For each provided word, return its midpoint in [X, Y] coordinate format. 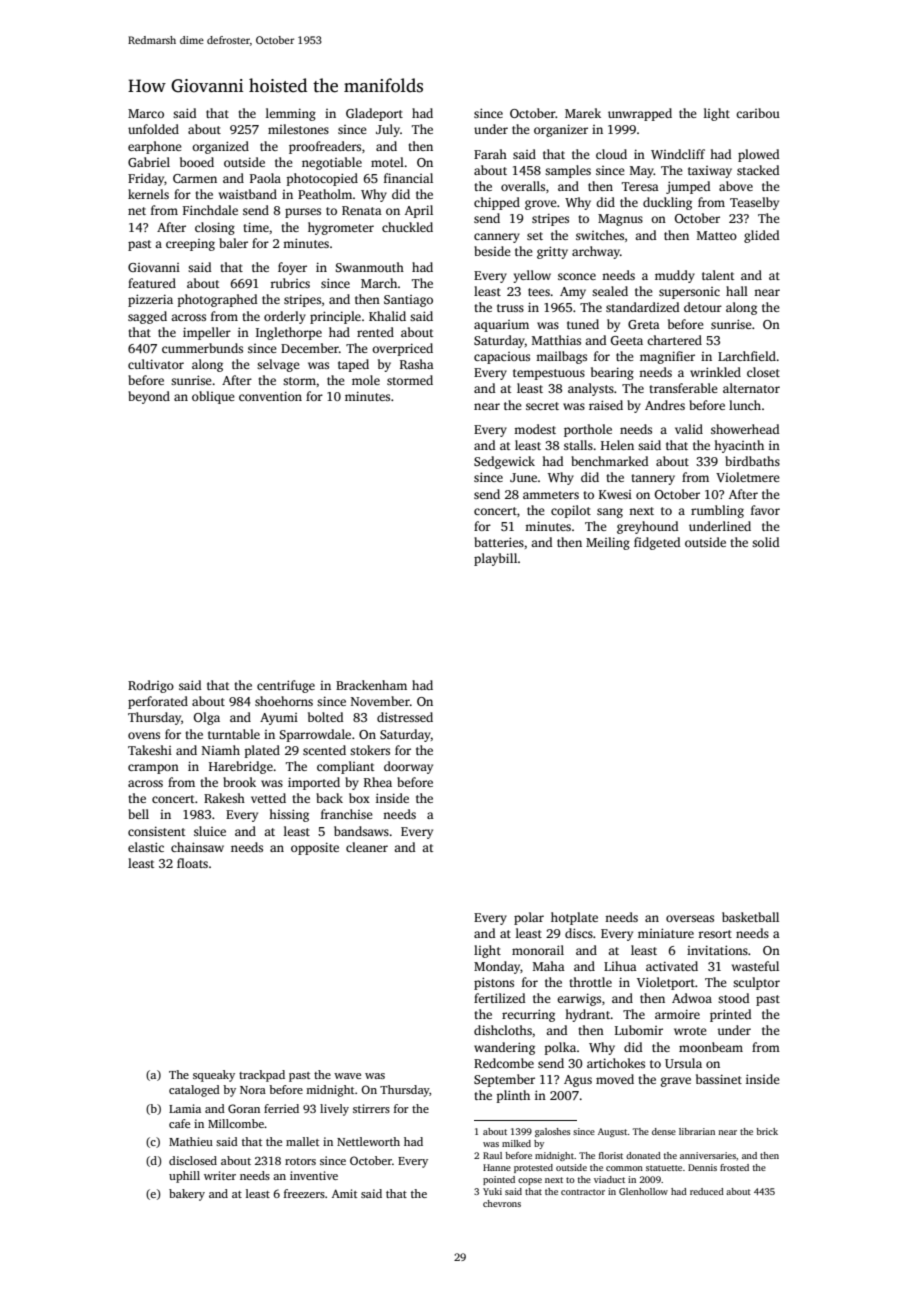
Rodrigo [151, 686]
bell [138, 814]
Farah [490, 154]
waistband [248, 194]
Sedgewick [504, 462]
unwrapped [640, 114]
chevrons [502, 1203]
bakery [187, 1195]
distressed [405, 717]
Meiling [608, 543]
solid [765, 542]
